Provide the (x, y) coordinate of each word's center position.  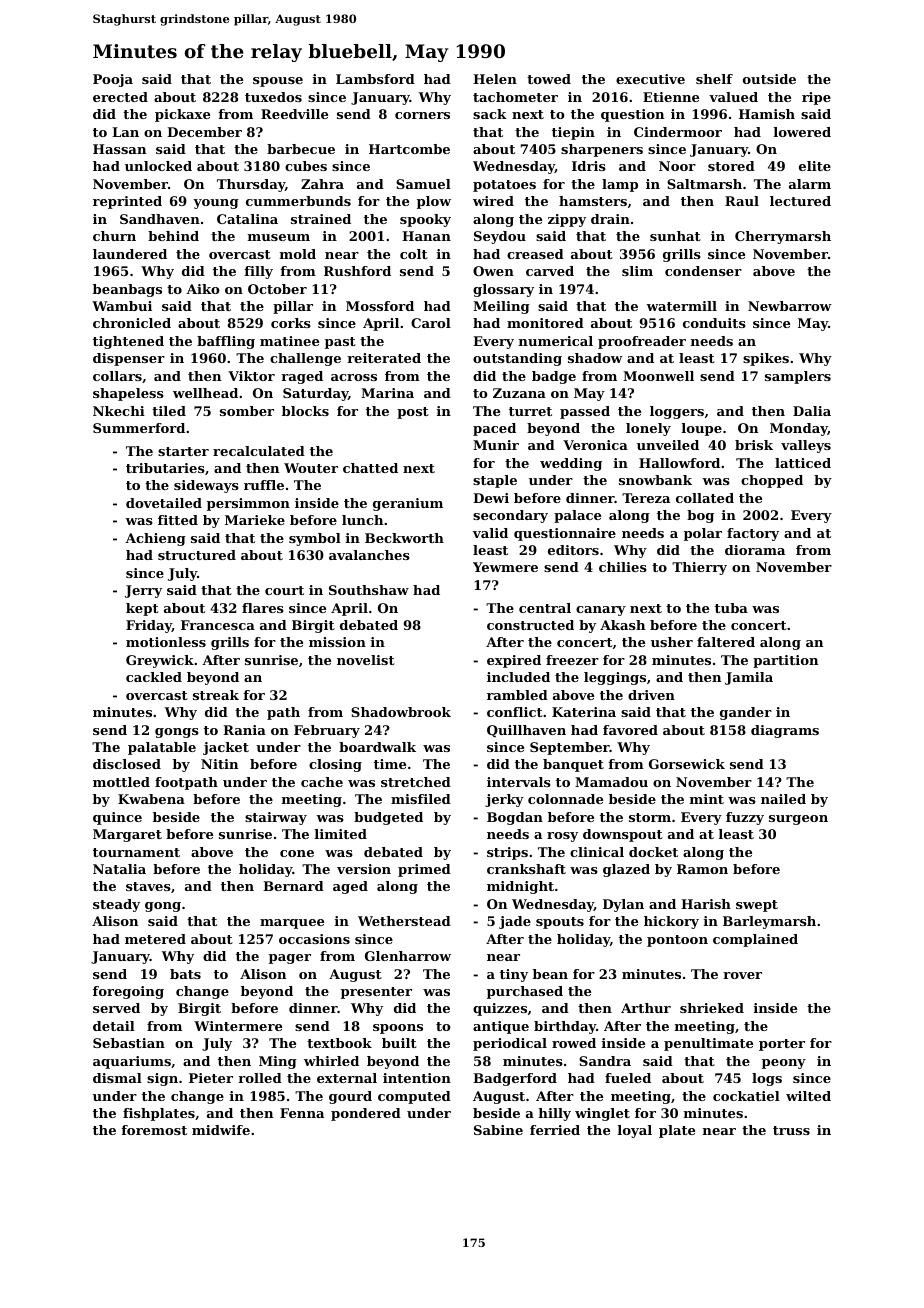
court (284, 590)
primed (424, 870)
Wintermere (238, 1026)
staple (495, 481)
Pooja (113, 80)
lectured (800, 201)
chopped (772, 481)
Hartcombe (409, 149)
